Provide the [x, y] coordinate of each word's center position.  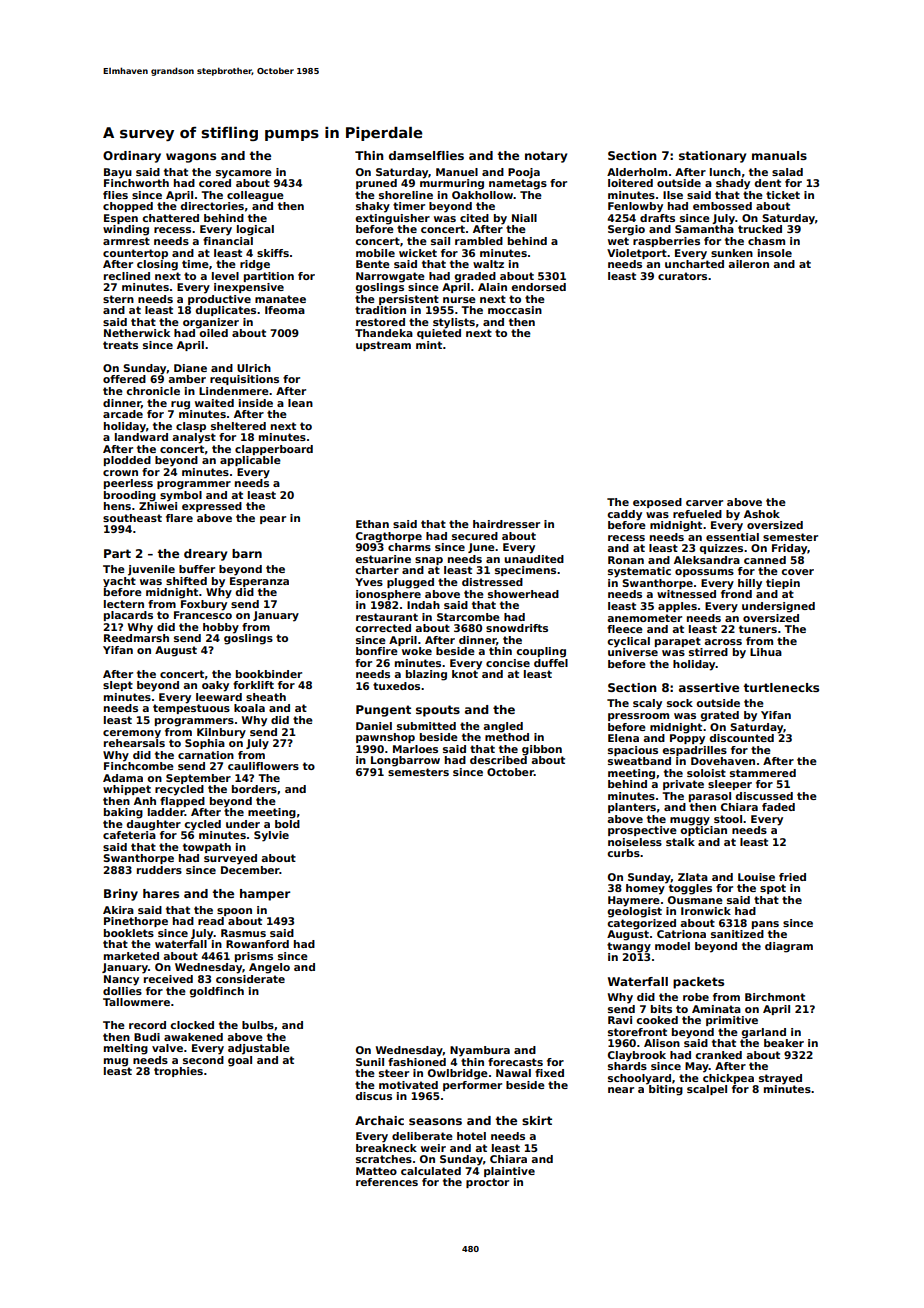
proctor [487, 1183]
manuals [779, 155]
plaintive [509, 1172]
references [387, 1182]
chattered [170, 218]
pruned [376, 184]
